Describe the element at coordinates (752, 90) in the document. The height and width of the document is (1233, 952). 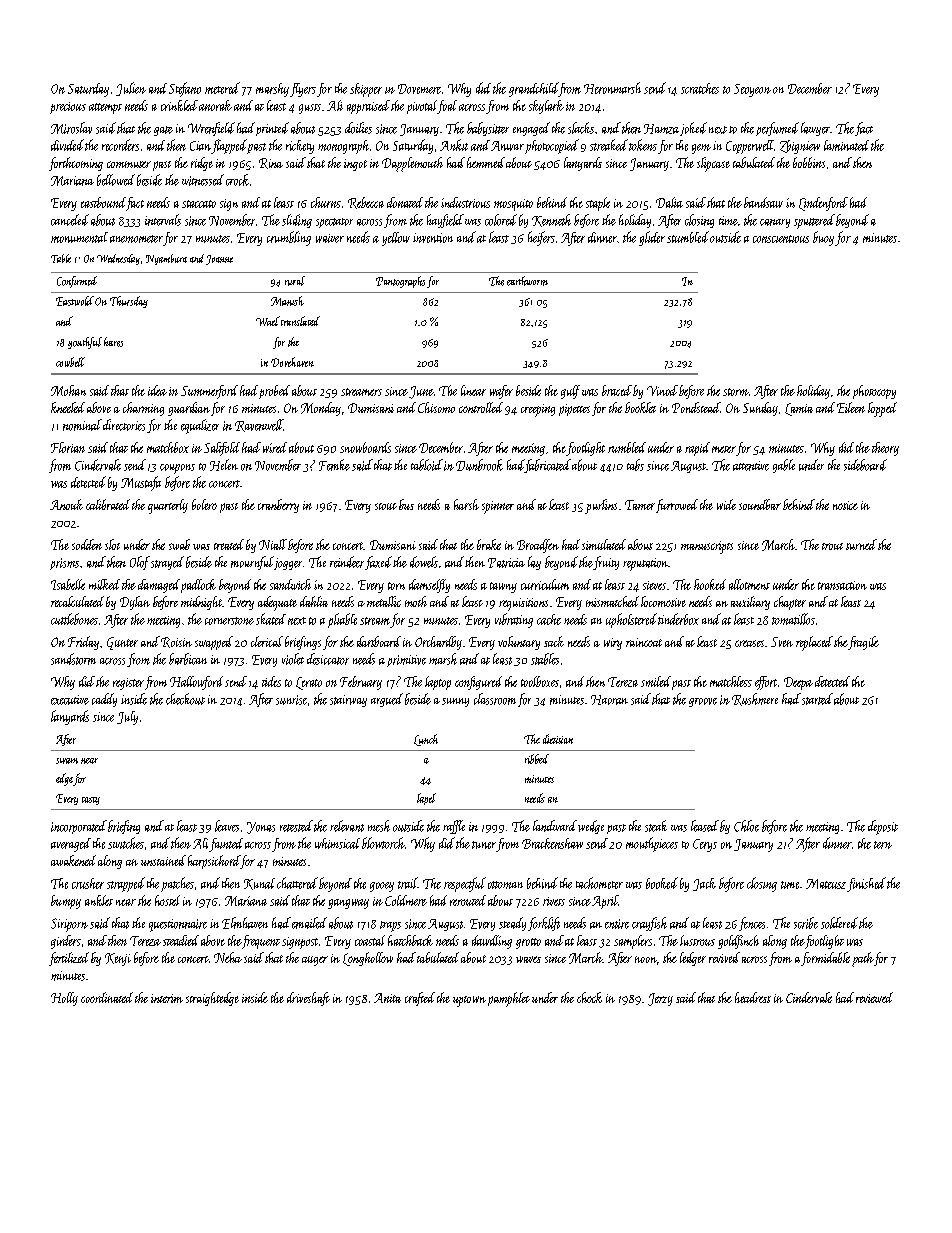
I see `Seoyeon` at that location.
